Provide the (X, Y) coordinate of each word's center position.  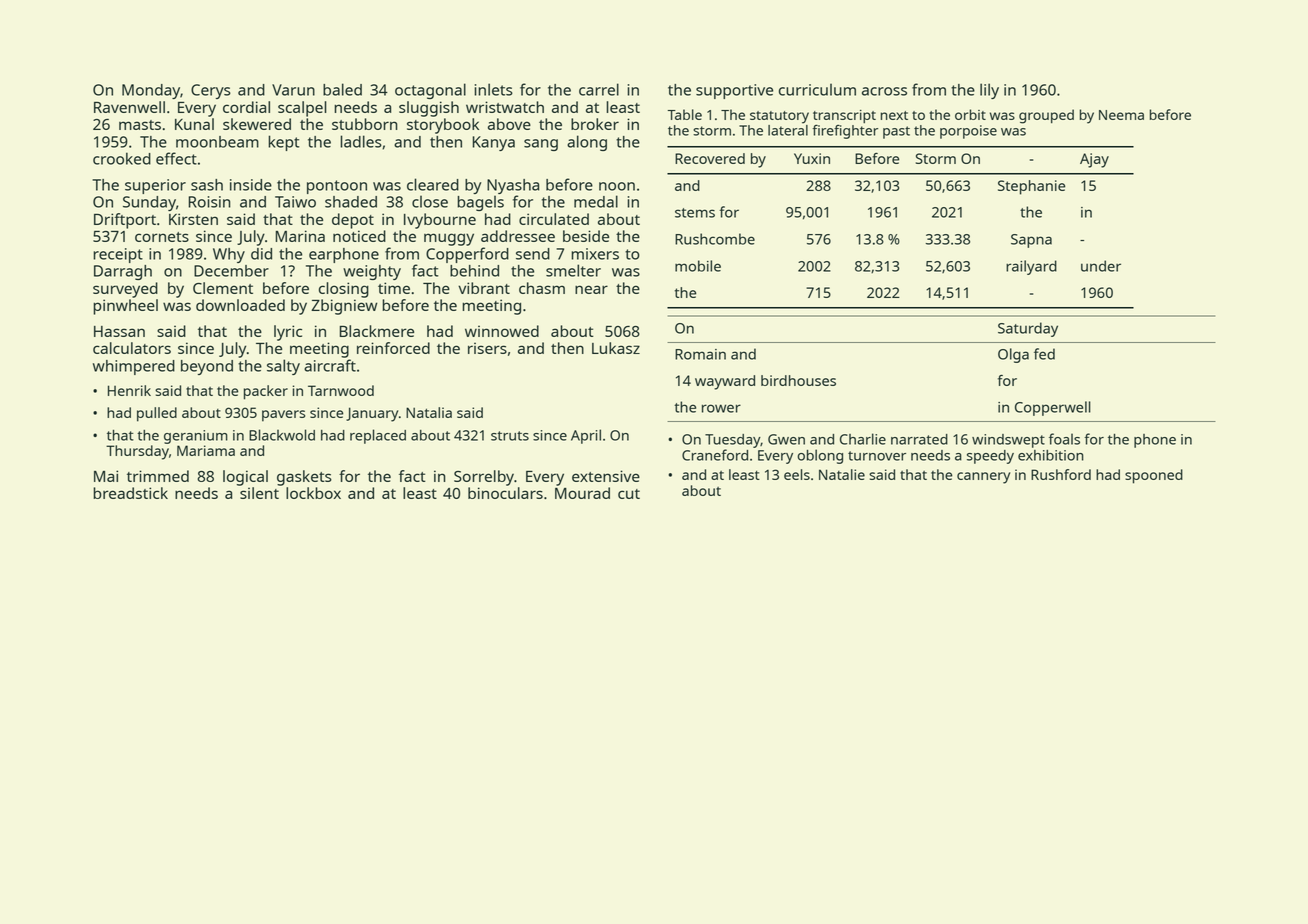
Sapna (1031, 241)
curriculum (817, 90)
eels (797, 474)
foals (1064, 439)
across (884, 91)
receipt (118, 255)
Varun (293, 90)
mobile (698, 266)
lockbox (313, 493)
